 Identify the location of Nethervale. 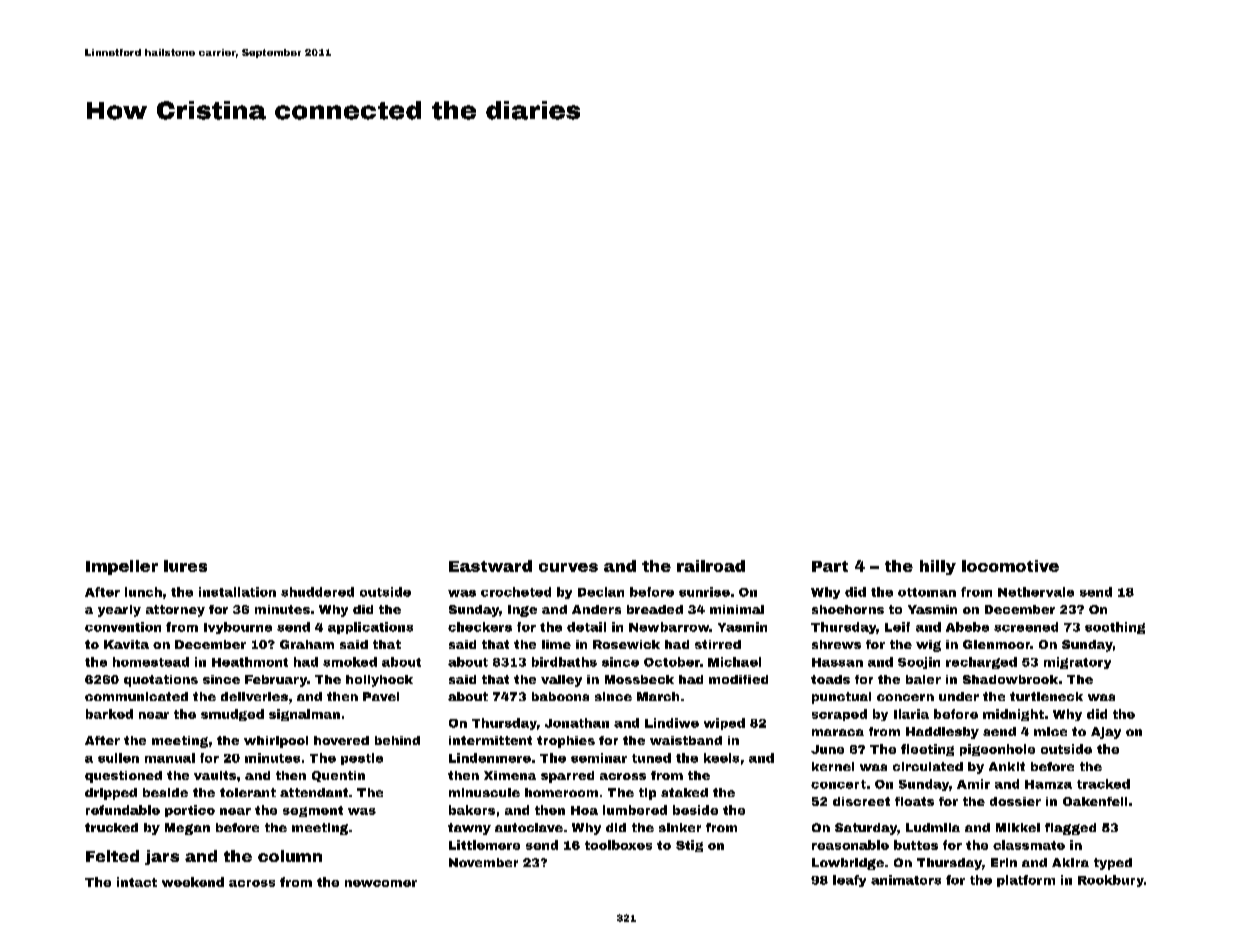
(1036, 592).
